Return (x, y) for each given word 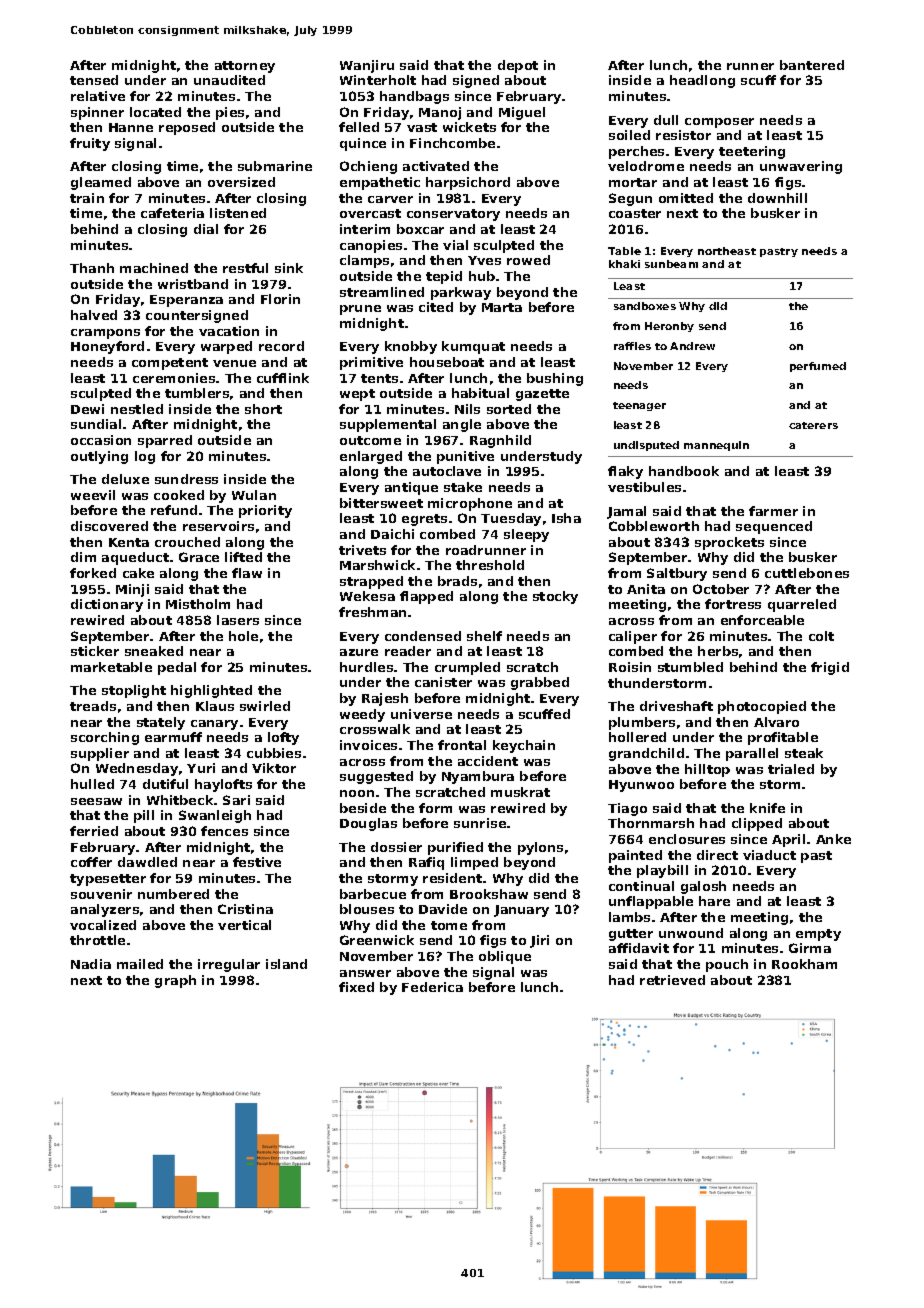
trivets (362, 550)
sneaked (154, 651)
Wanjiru (367, 66)
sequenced (774, 527)
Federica (432, 987)
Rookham (804, 964)
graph (175, 981)
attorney (245, 67)
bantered (812, 65)
